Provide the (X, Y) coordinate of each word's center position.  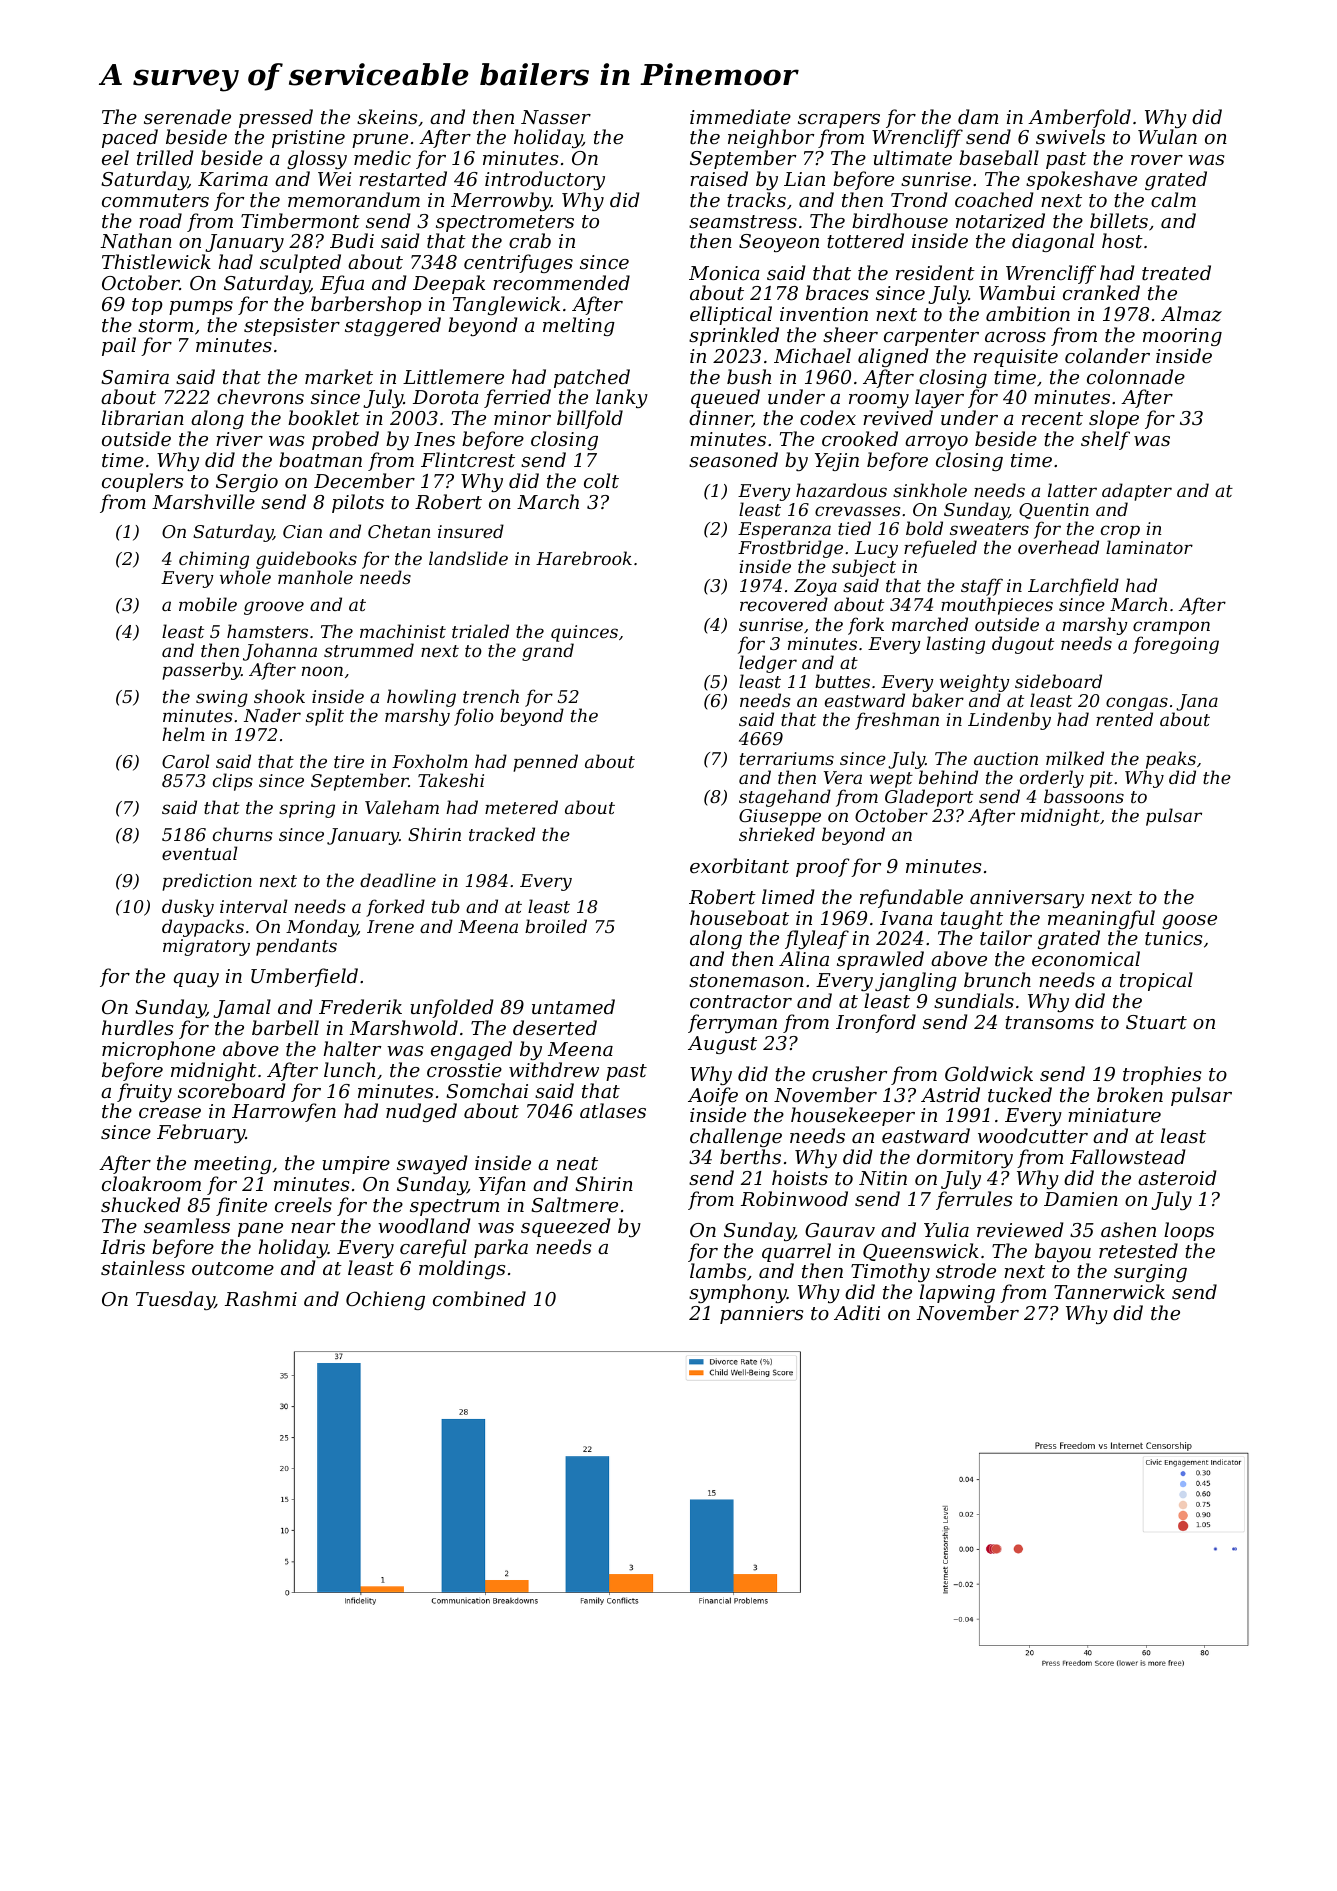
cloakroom (151, 1183)
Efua (342, 284)
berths (750, 1156)
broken (1130, 1094)
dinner (720, 419)
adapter (1137, 492)
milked (1075, 758)
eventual (199, 853)
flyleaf (817, 939)
